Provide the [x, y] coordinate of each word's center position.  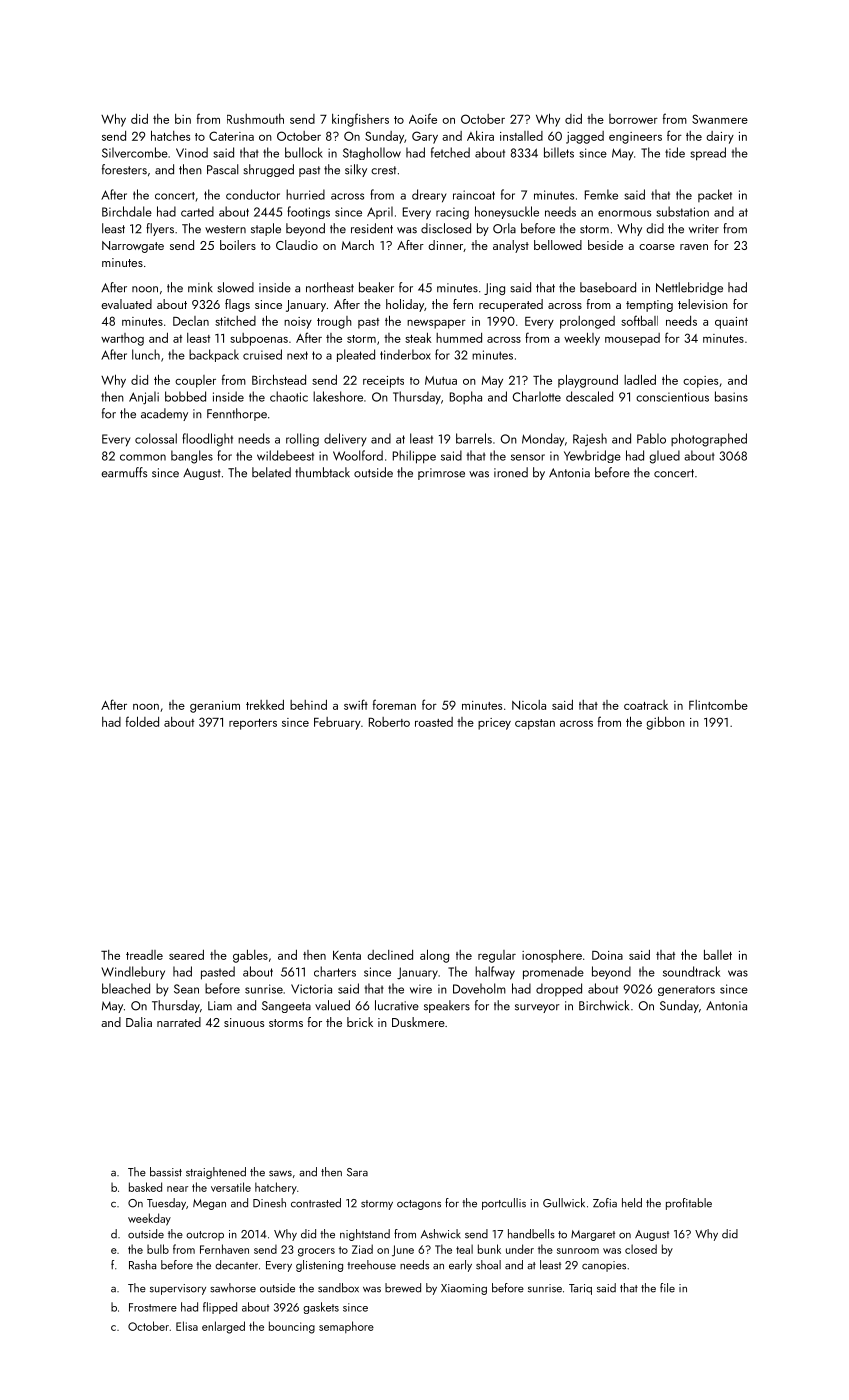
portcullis [504, 1204]
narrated [179, 1022]
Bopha [466, 397]
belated [271, 472]
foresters [124, 169]
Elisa [187, 1326]
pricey [494, 724]
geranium [215, 707]
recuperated [511, 305]
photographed [709, 440]
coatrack [646, 705]
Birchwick [604, 1005]
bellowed [558, 245]
